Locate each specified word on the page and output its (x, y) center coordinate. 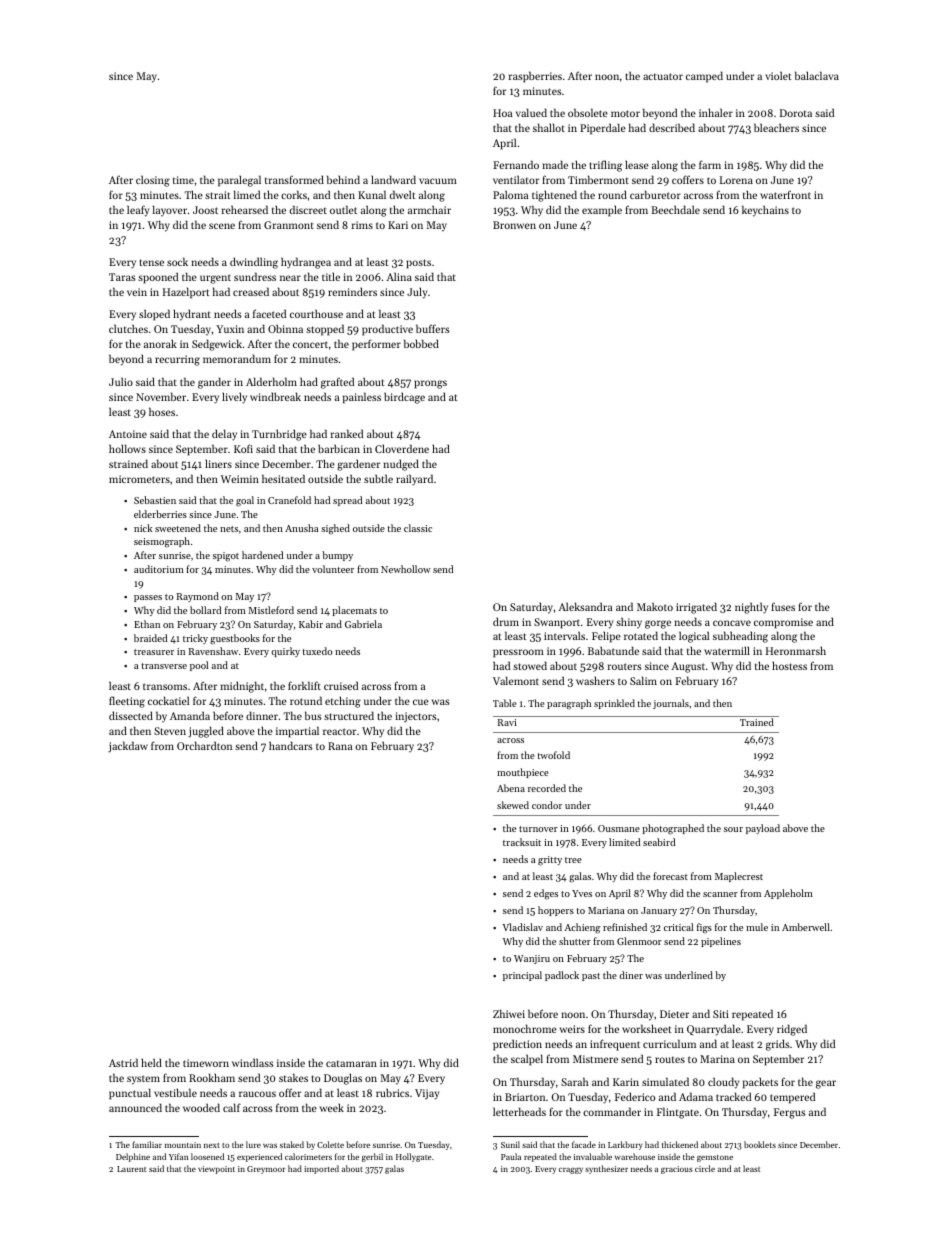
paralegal (239, 181)
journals (671, 704)
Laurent (131, 1169)
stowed (530, 665)
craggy (571, 1171)
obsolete (588, 112)
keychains (765, 211)
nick (143, 528)
